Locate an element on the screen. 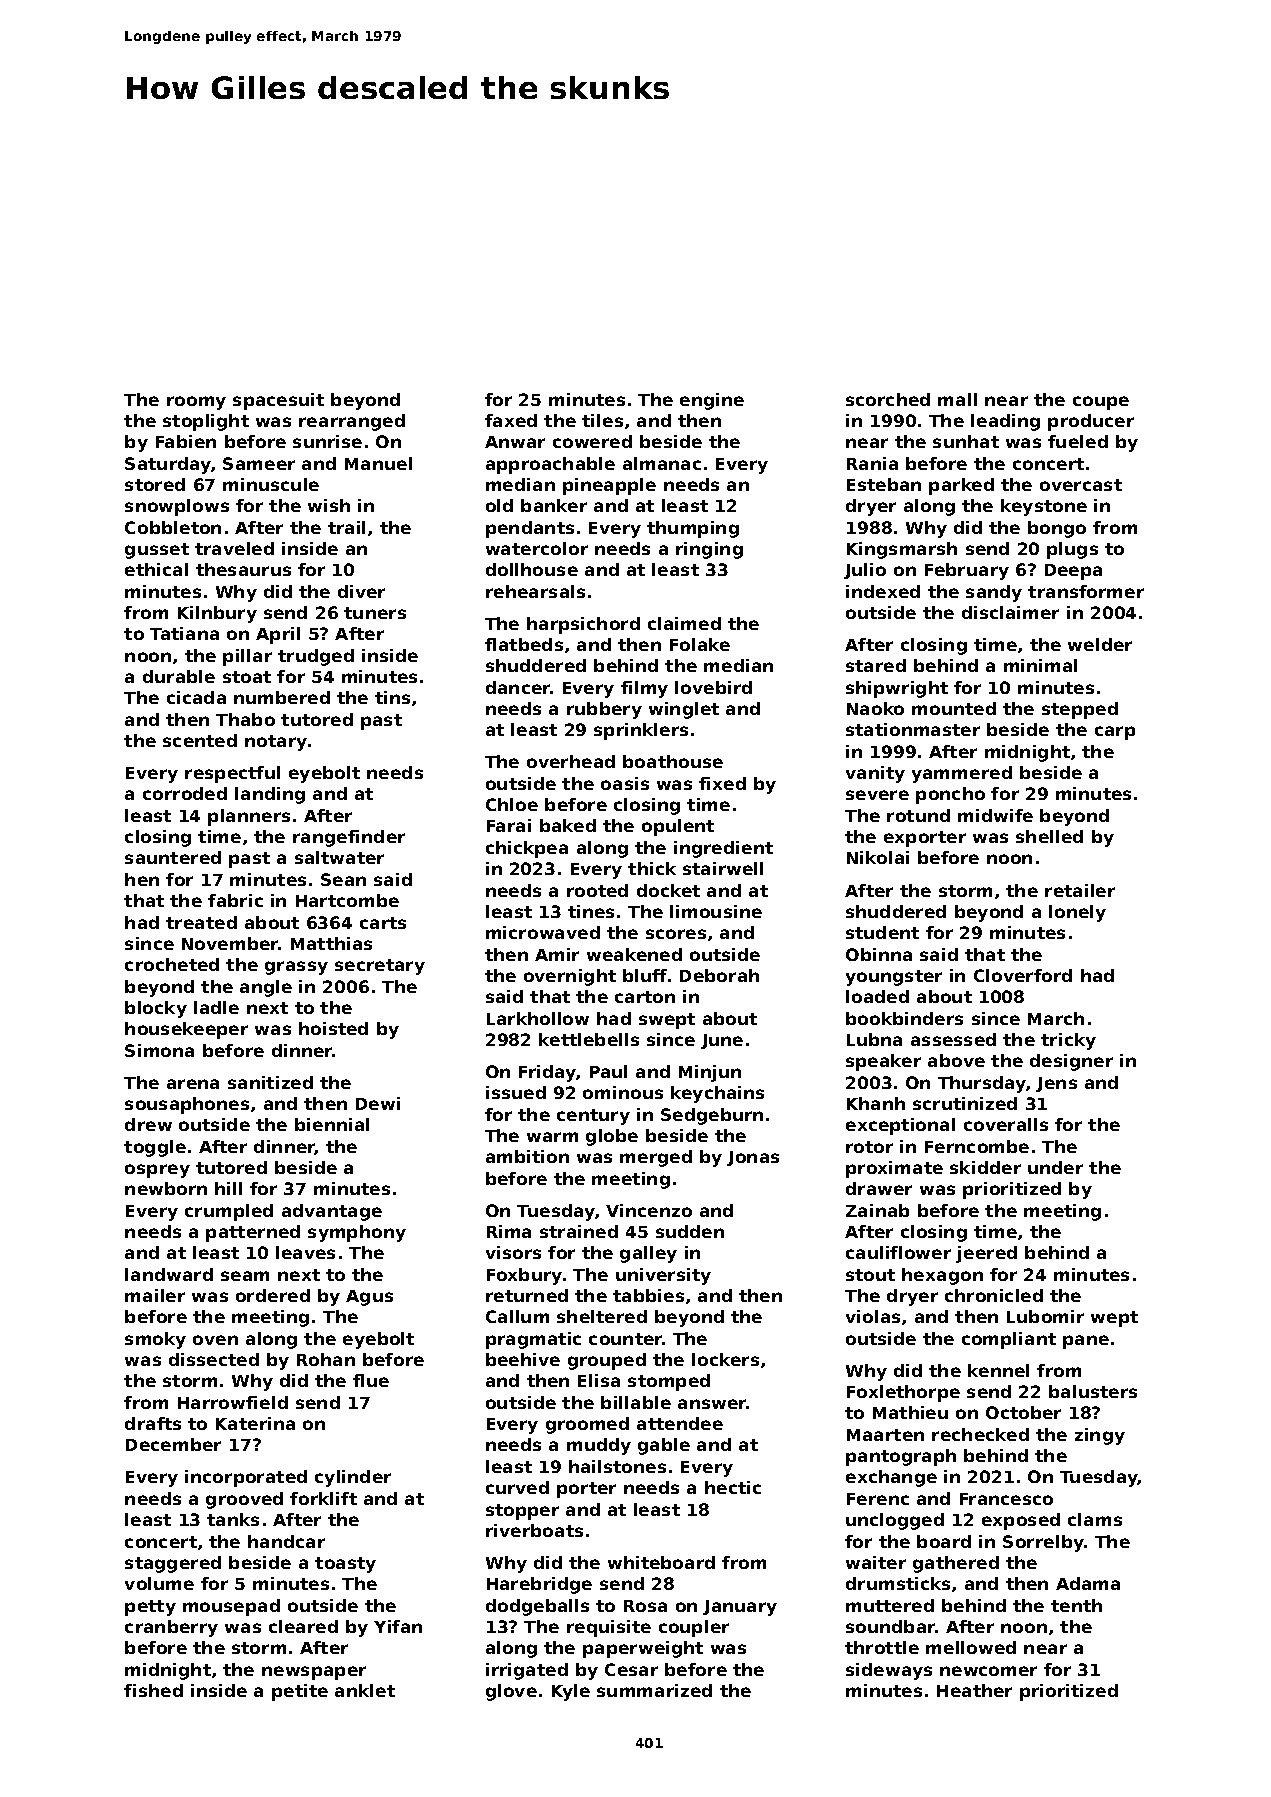 The image size is (1271, 1797). lockers is located at coordinates (725, 1359).
